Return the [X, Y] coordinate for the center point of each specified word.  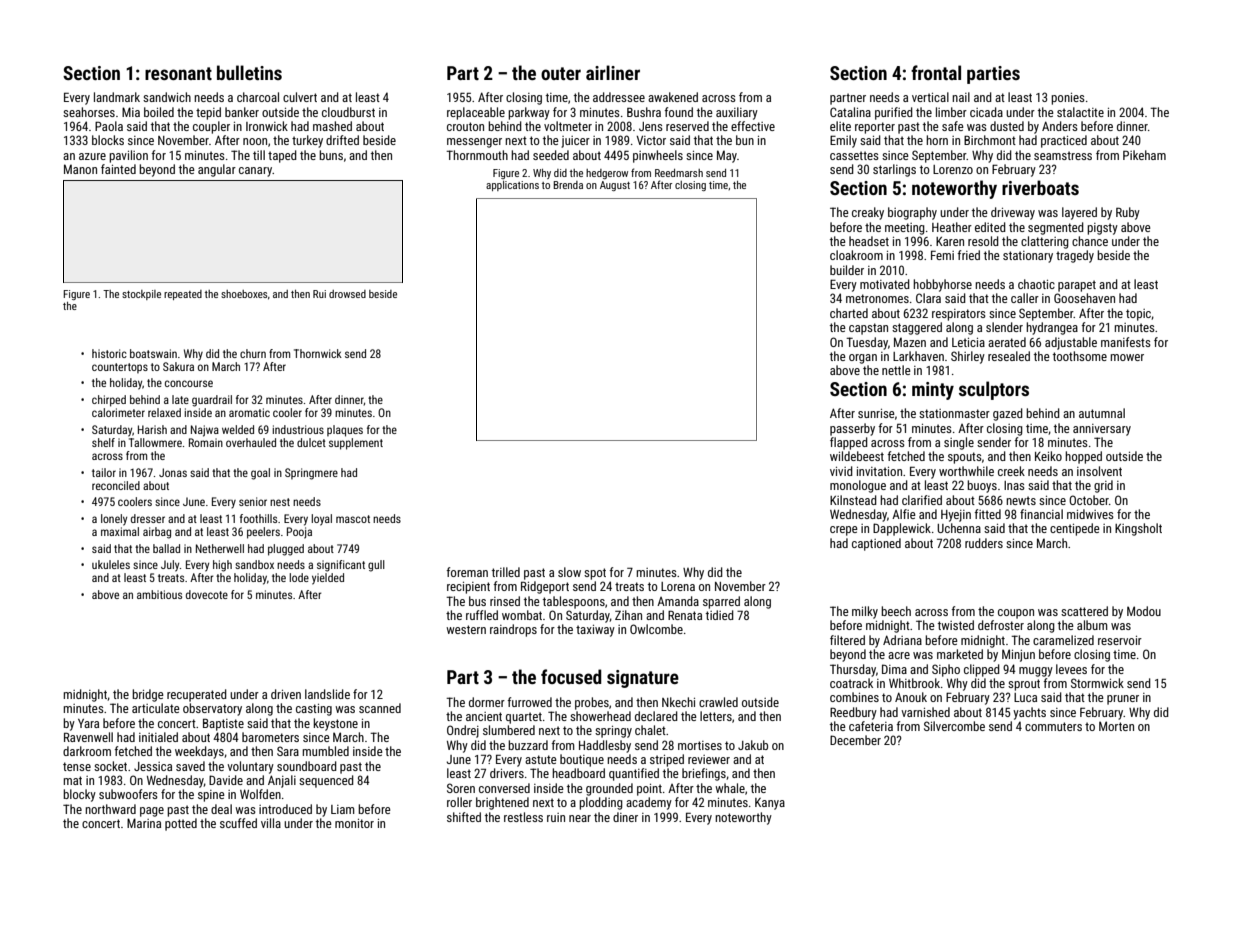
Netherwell [220, 548]
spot [595, 574]
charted [849, 313]
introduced [285, 809]
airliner [613, 72]
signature [643, 679]
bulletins [249, 72]
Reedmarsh [679, 173]
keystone [335, 724]
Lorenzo [953, 169]
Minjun [1018, 655]
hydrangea [1052, 328]
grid [1103, 486]
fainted [118, 169]
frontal [936, 72]
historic [109, 353]
